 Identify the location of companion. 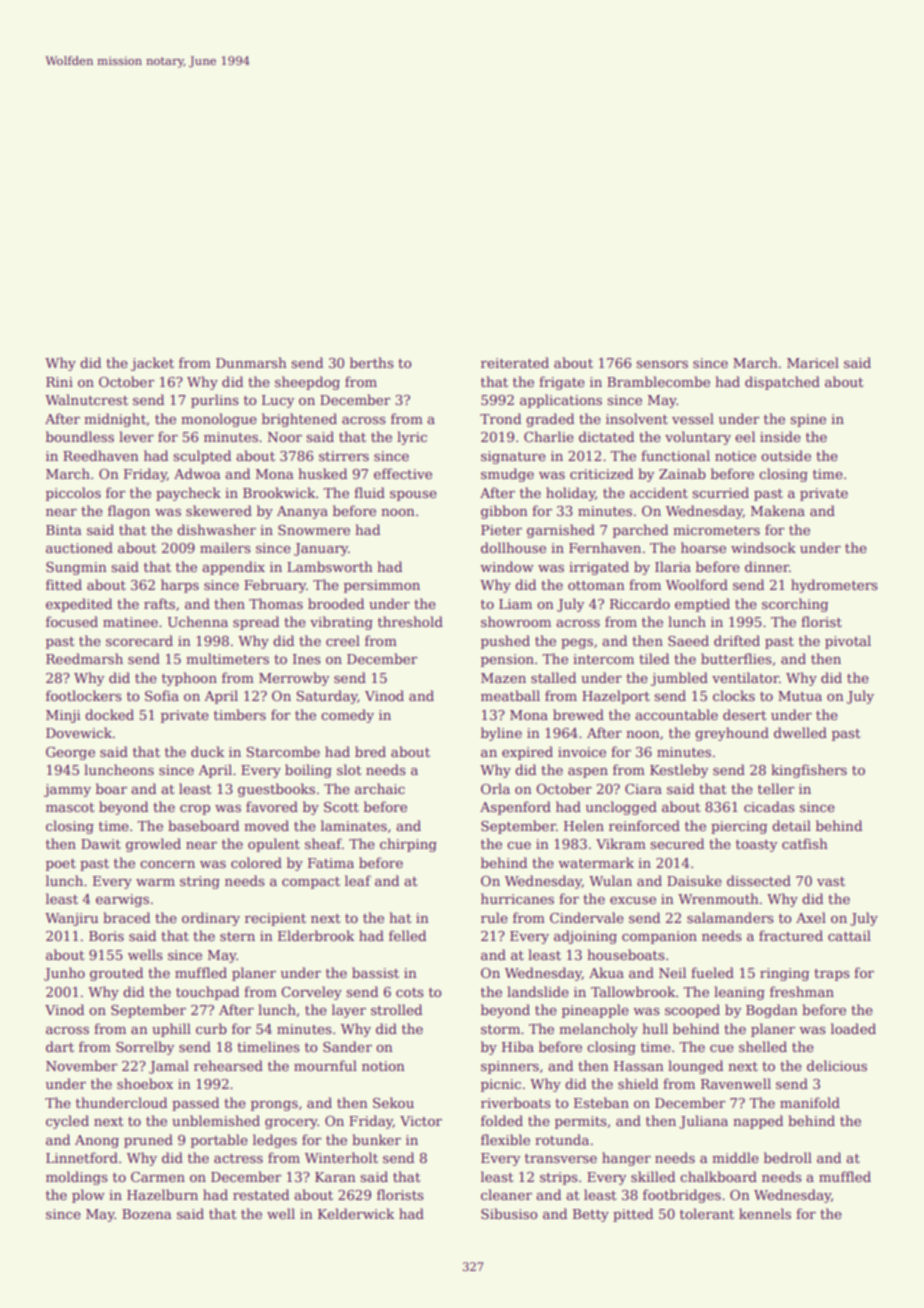
(659, 937).
